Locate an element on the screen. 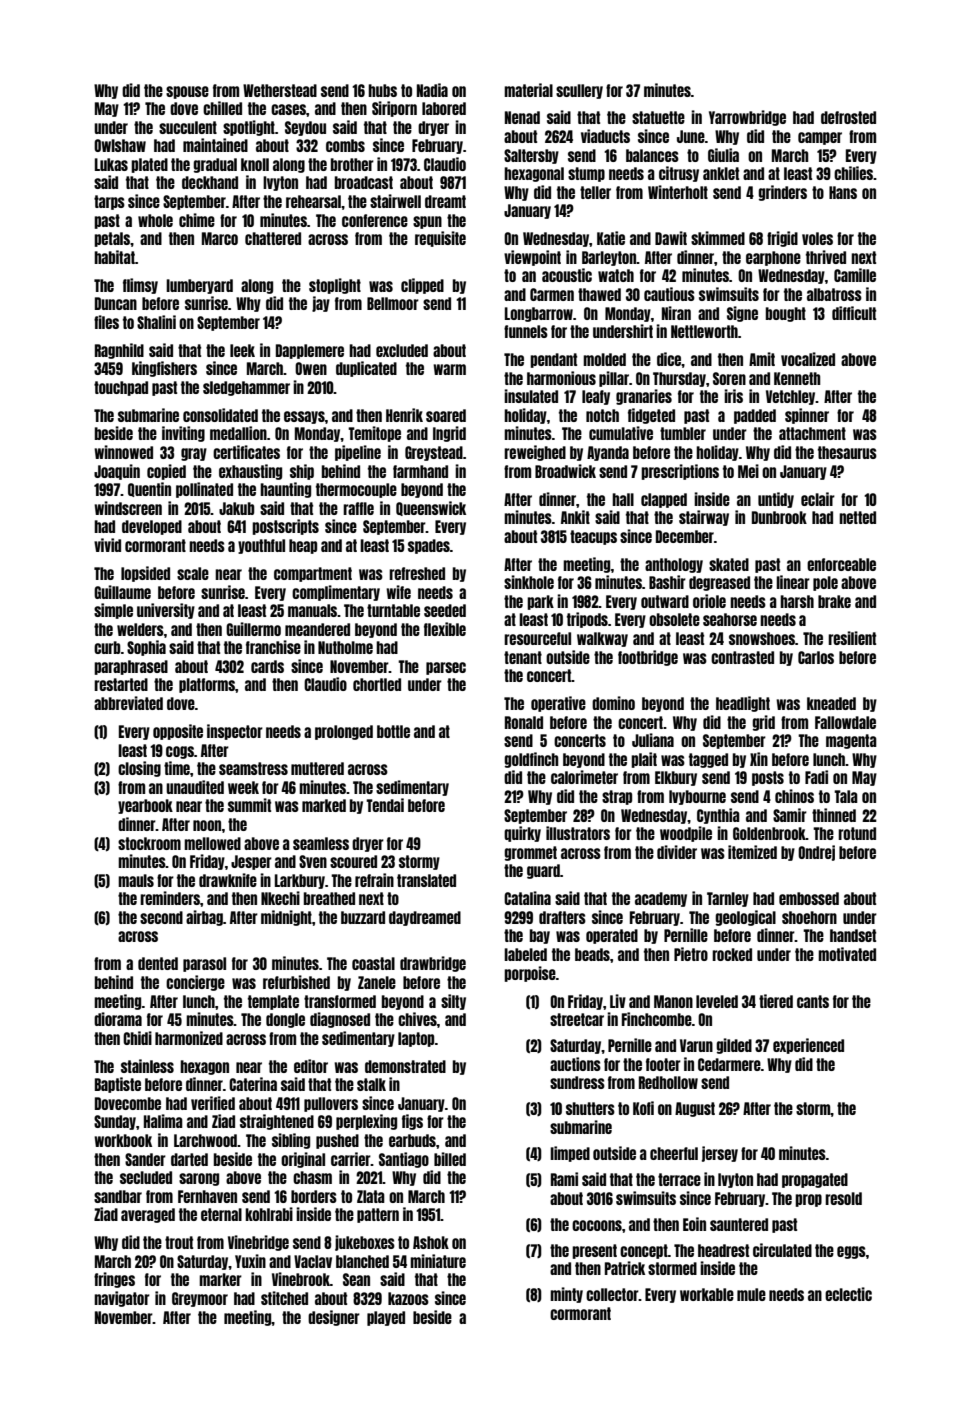 This screenshot has width=971, height=1406. template is located at coordinates (273, 1002).
